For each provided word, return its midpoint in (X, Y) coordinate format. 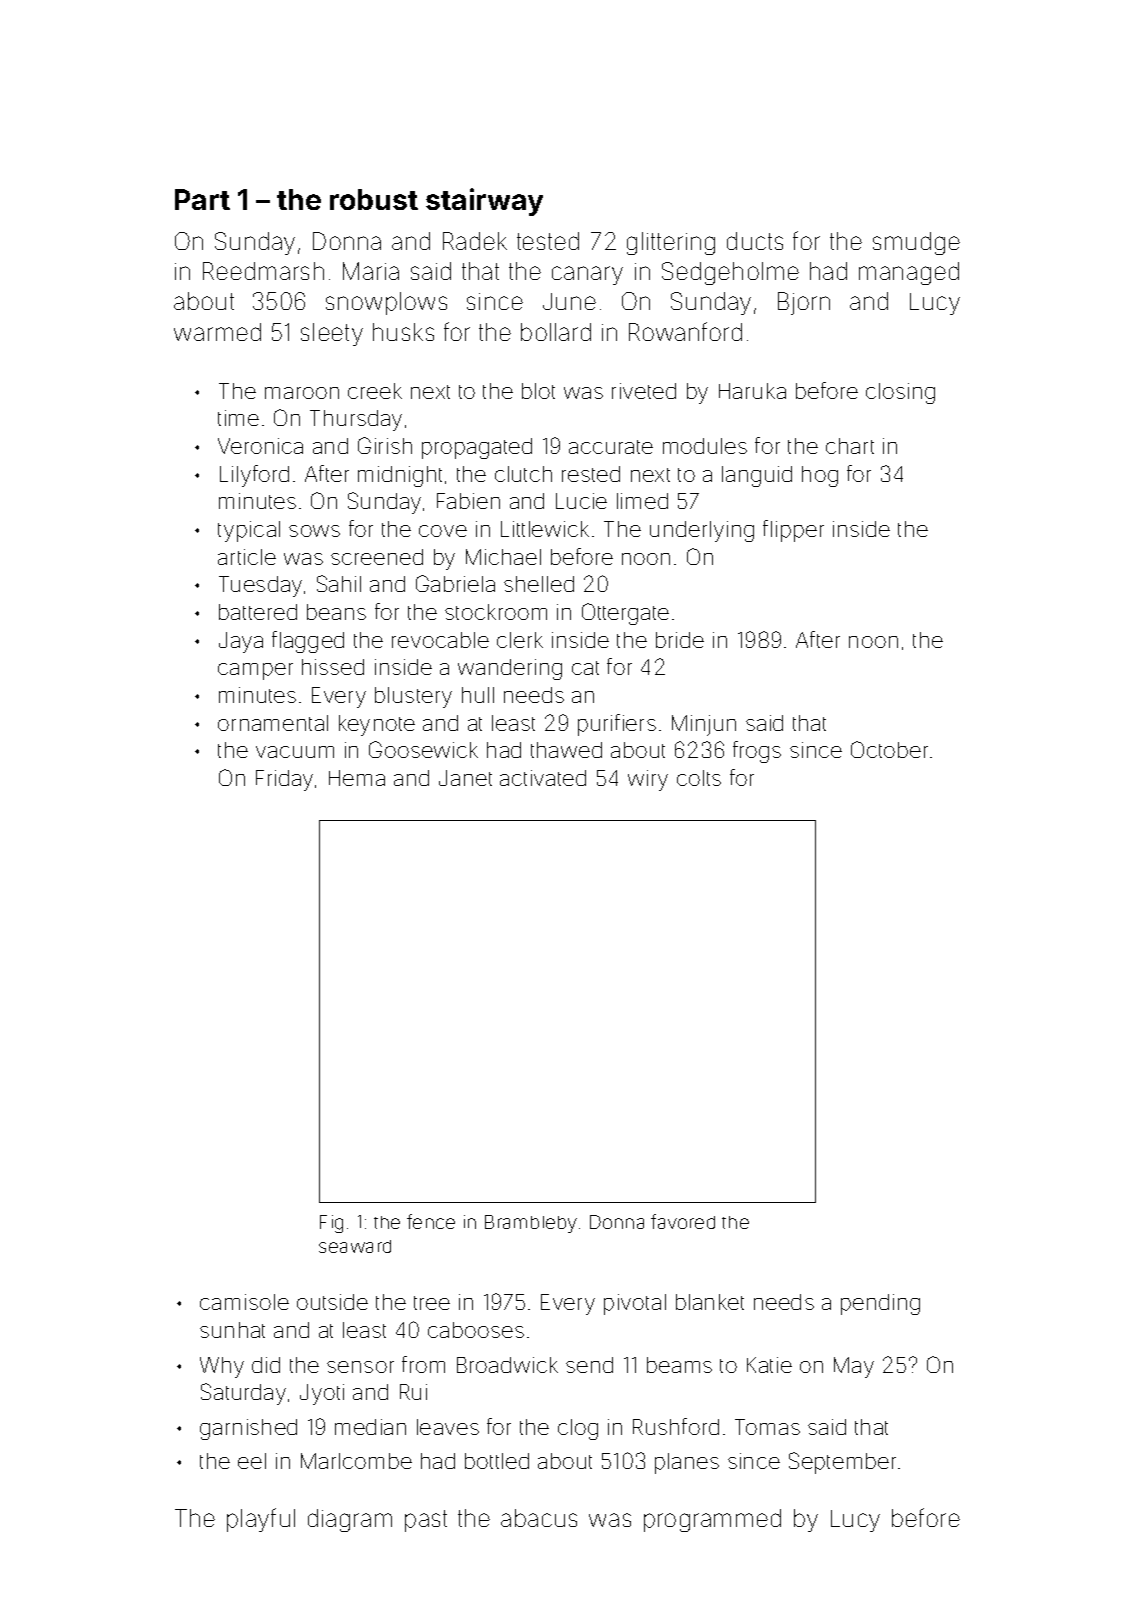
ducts (755, 241)
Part (202, 199)
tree (432, 1303)
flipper (793, 531)
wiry (648, 780)
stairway (484, 202)
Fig (331, 1224)
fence (431, 1221)
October (889, 749)
